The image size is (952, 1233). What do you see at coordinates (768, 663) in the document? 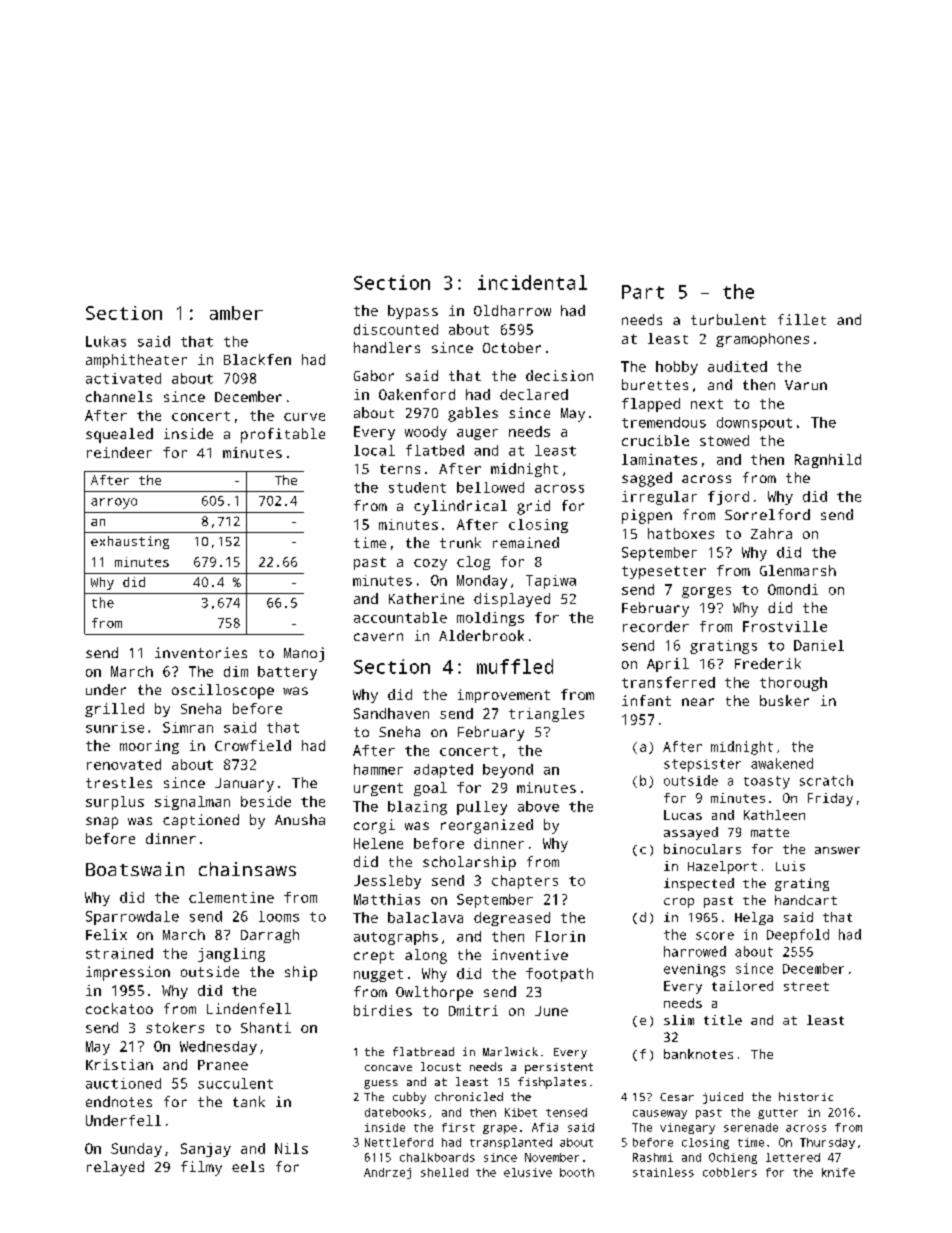
I see `Frederik` at bounding box center [768, 663].
